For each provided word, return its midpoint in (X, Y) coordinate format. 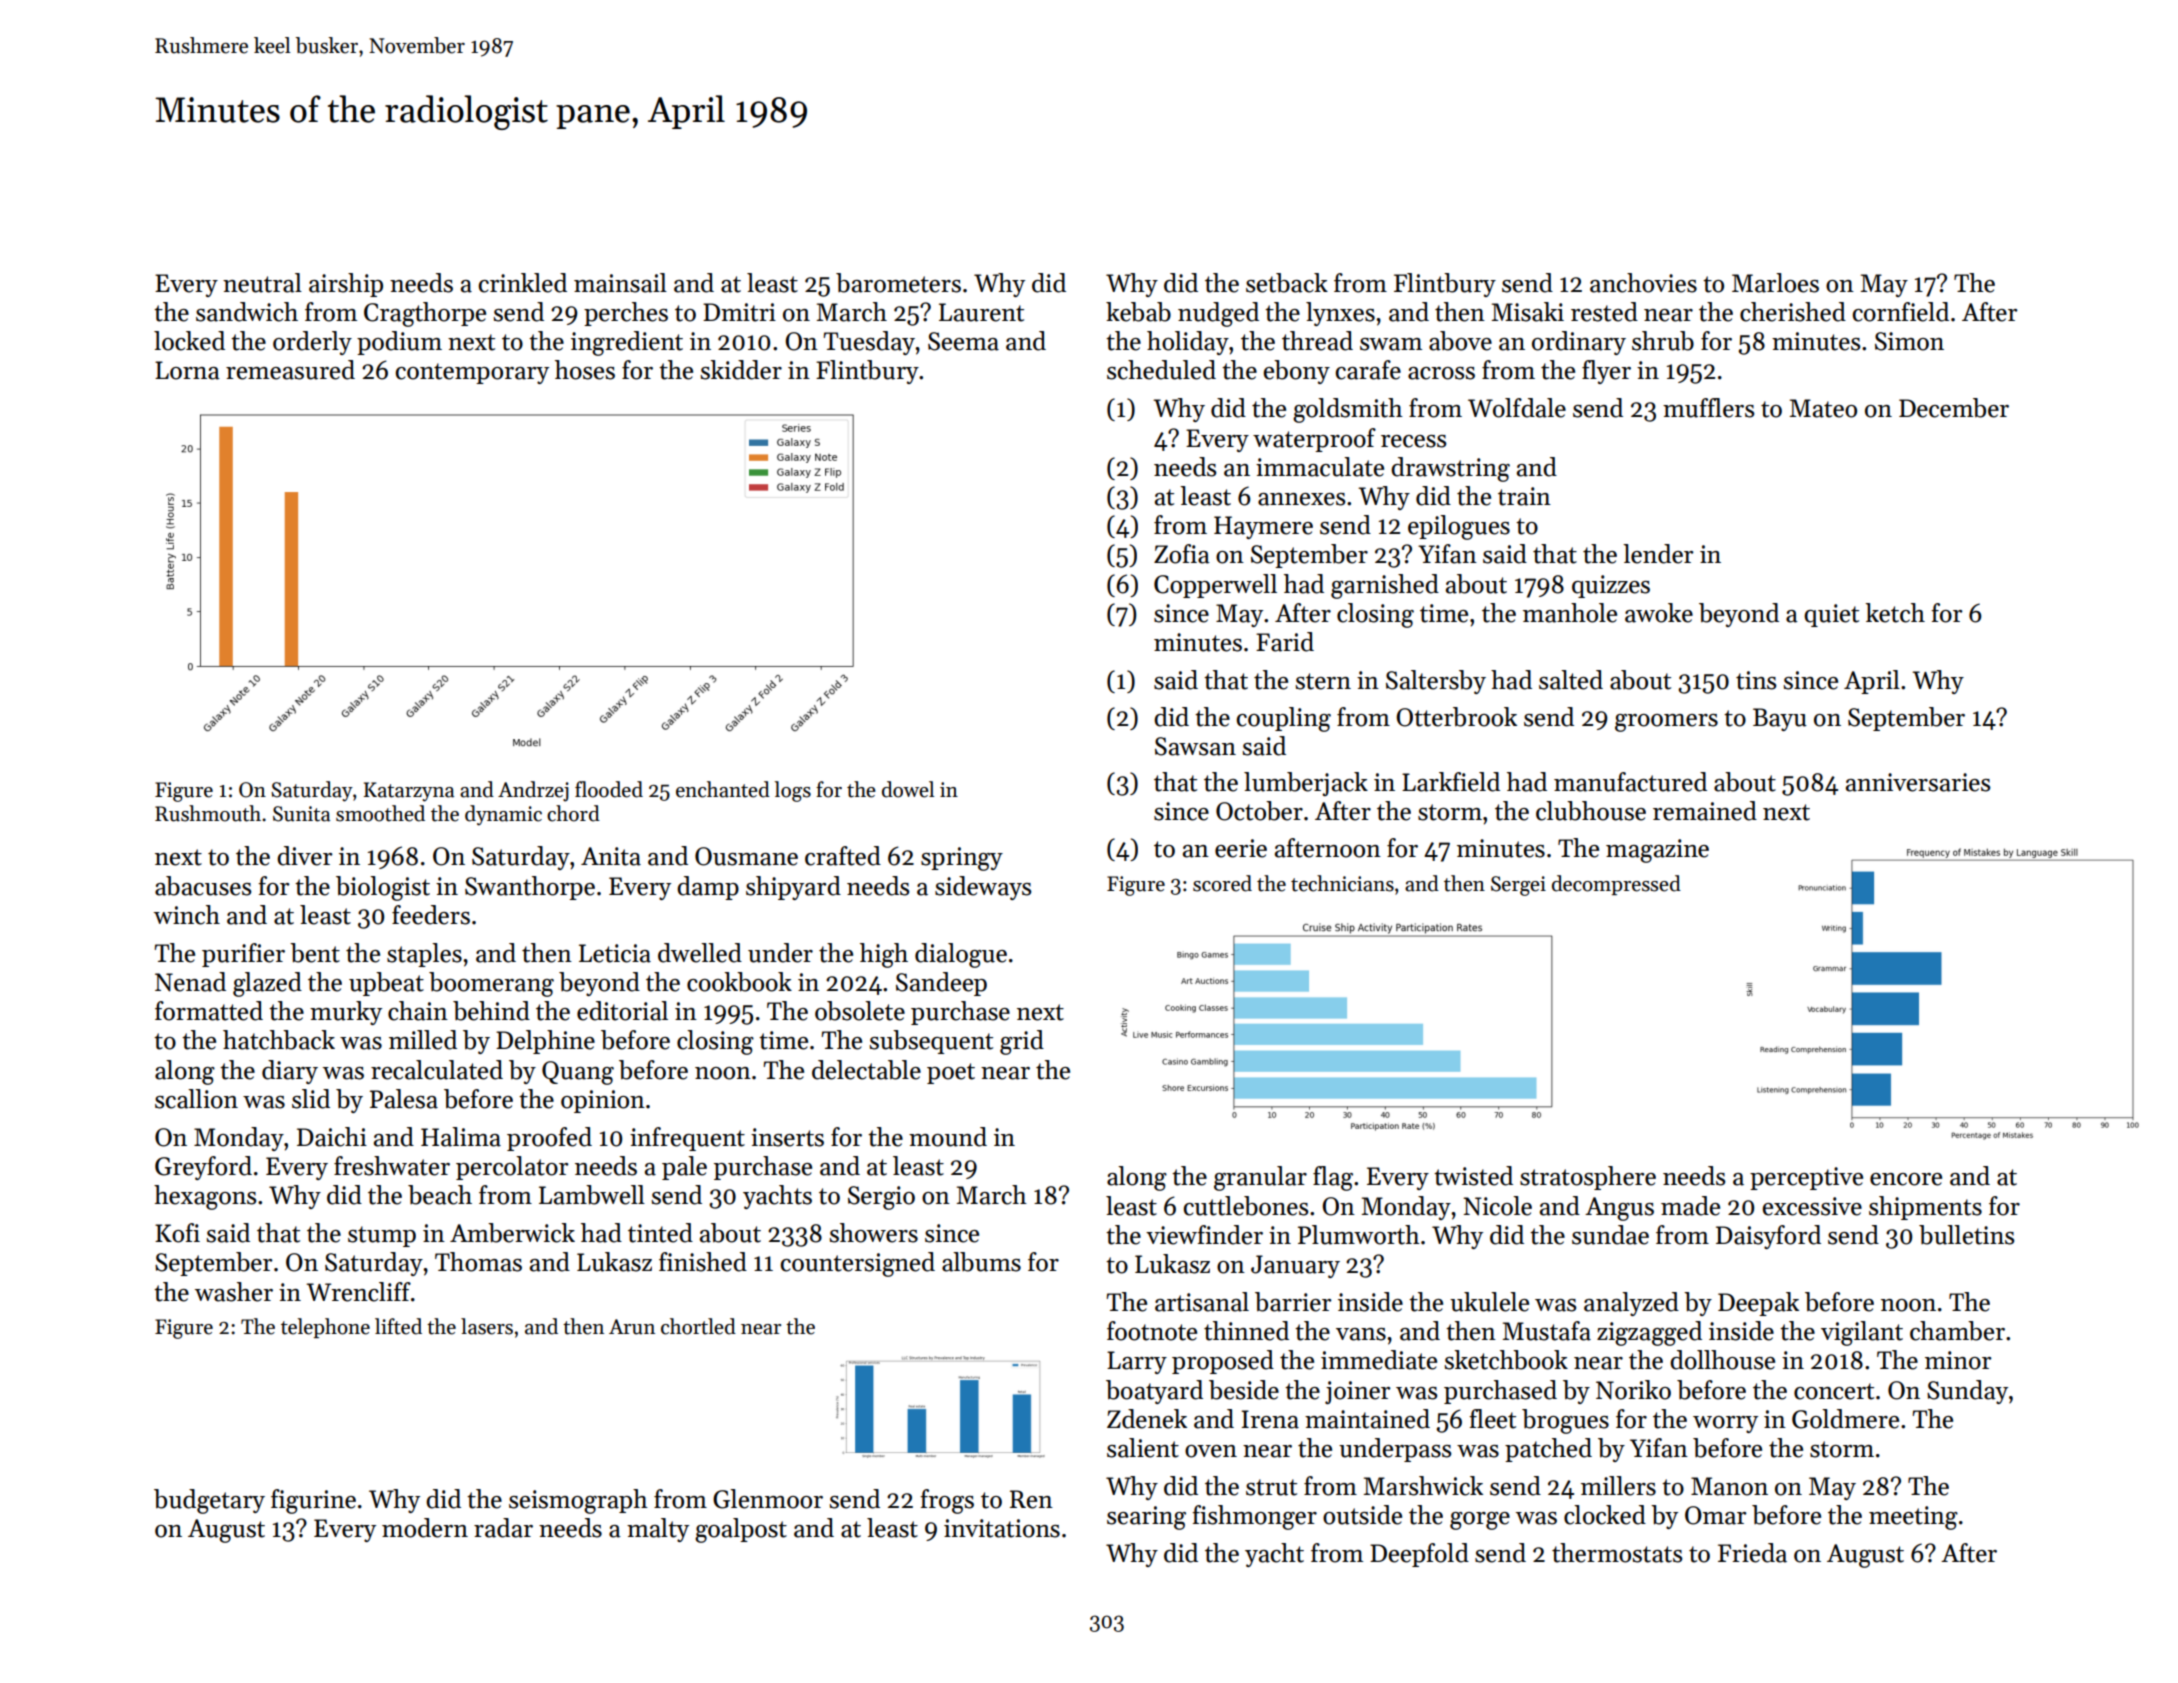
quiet (1831, 615)
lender (1658, 554)
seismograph (578, 1501)
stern (1323, 681)
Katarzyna (408, 792)
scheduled (1161, 370)
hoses (585, 370)
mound (948, 1137)
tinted (660, 1233)
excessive (1812, 1206)
